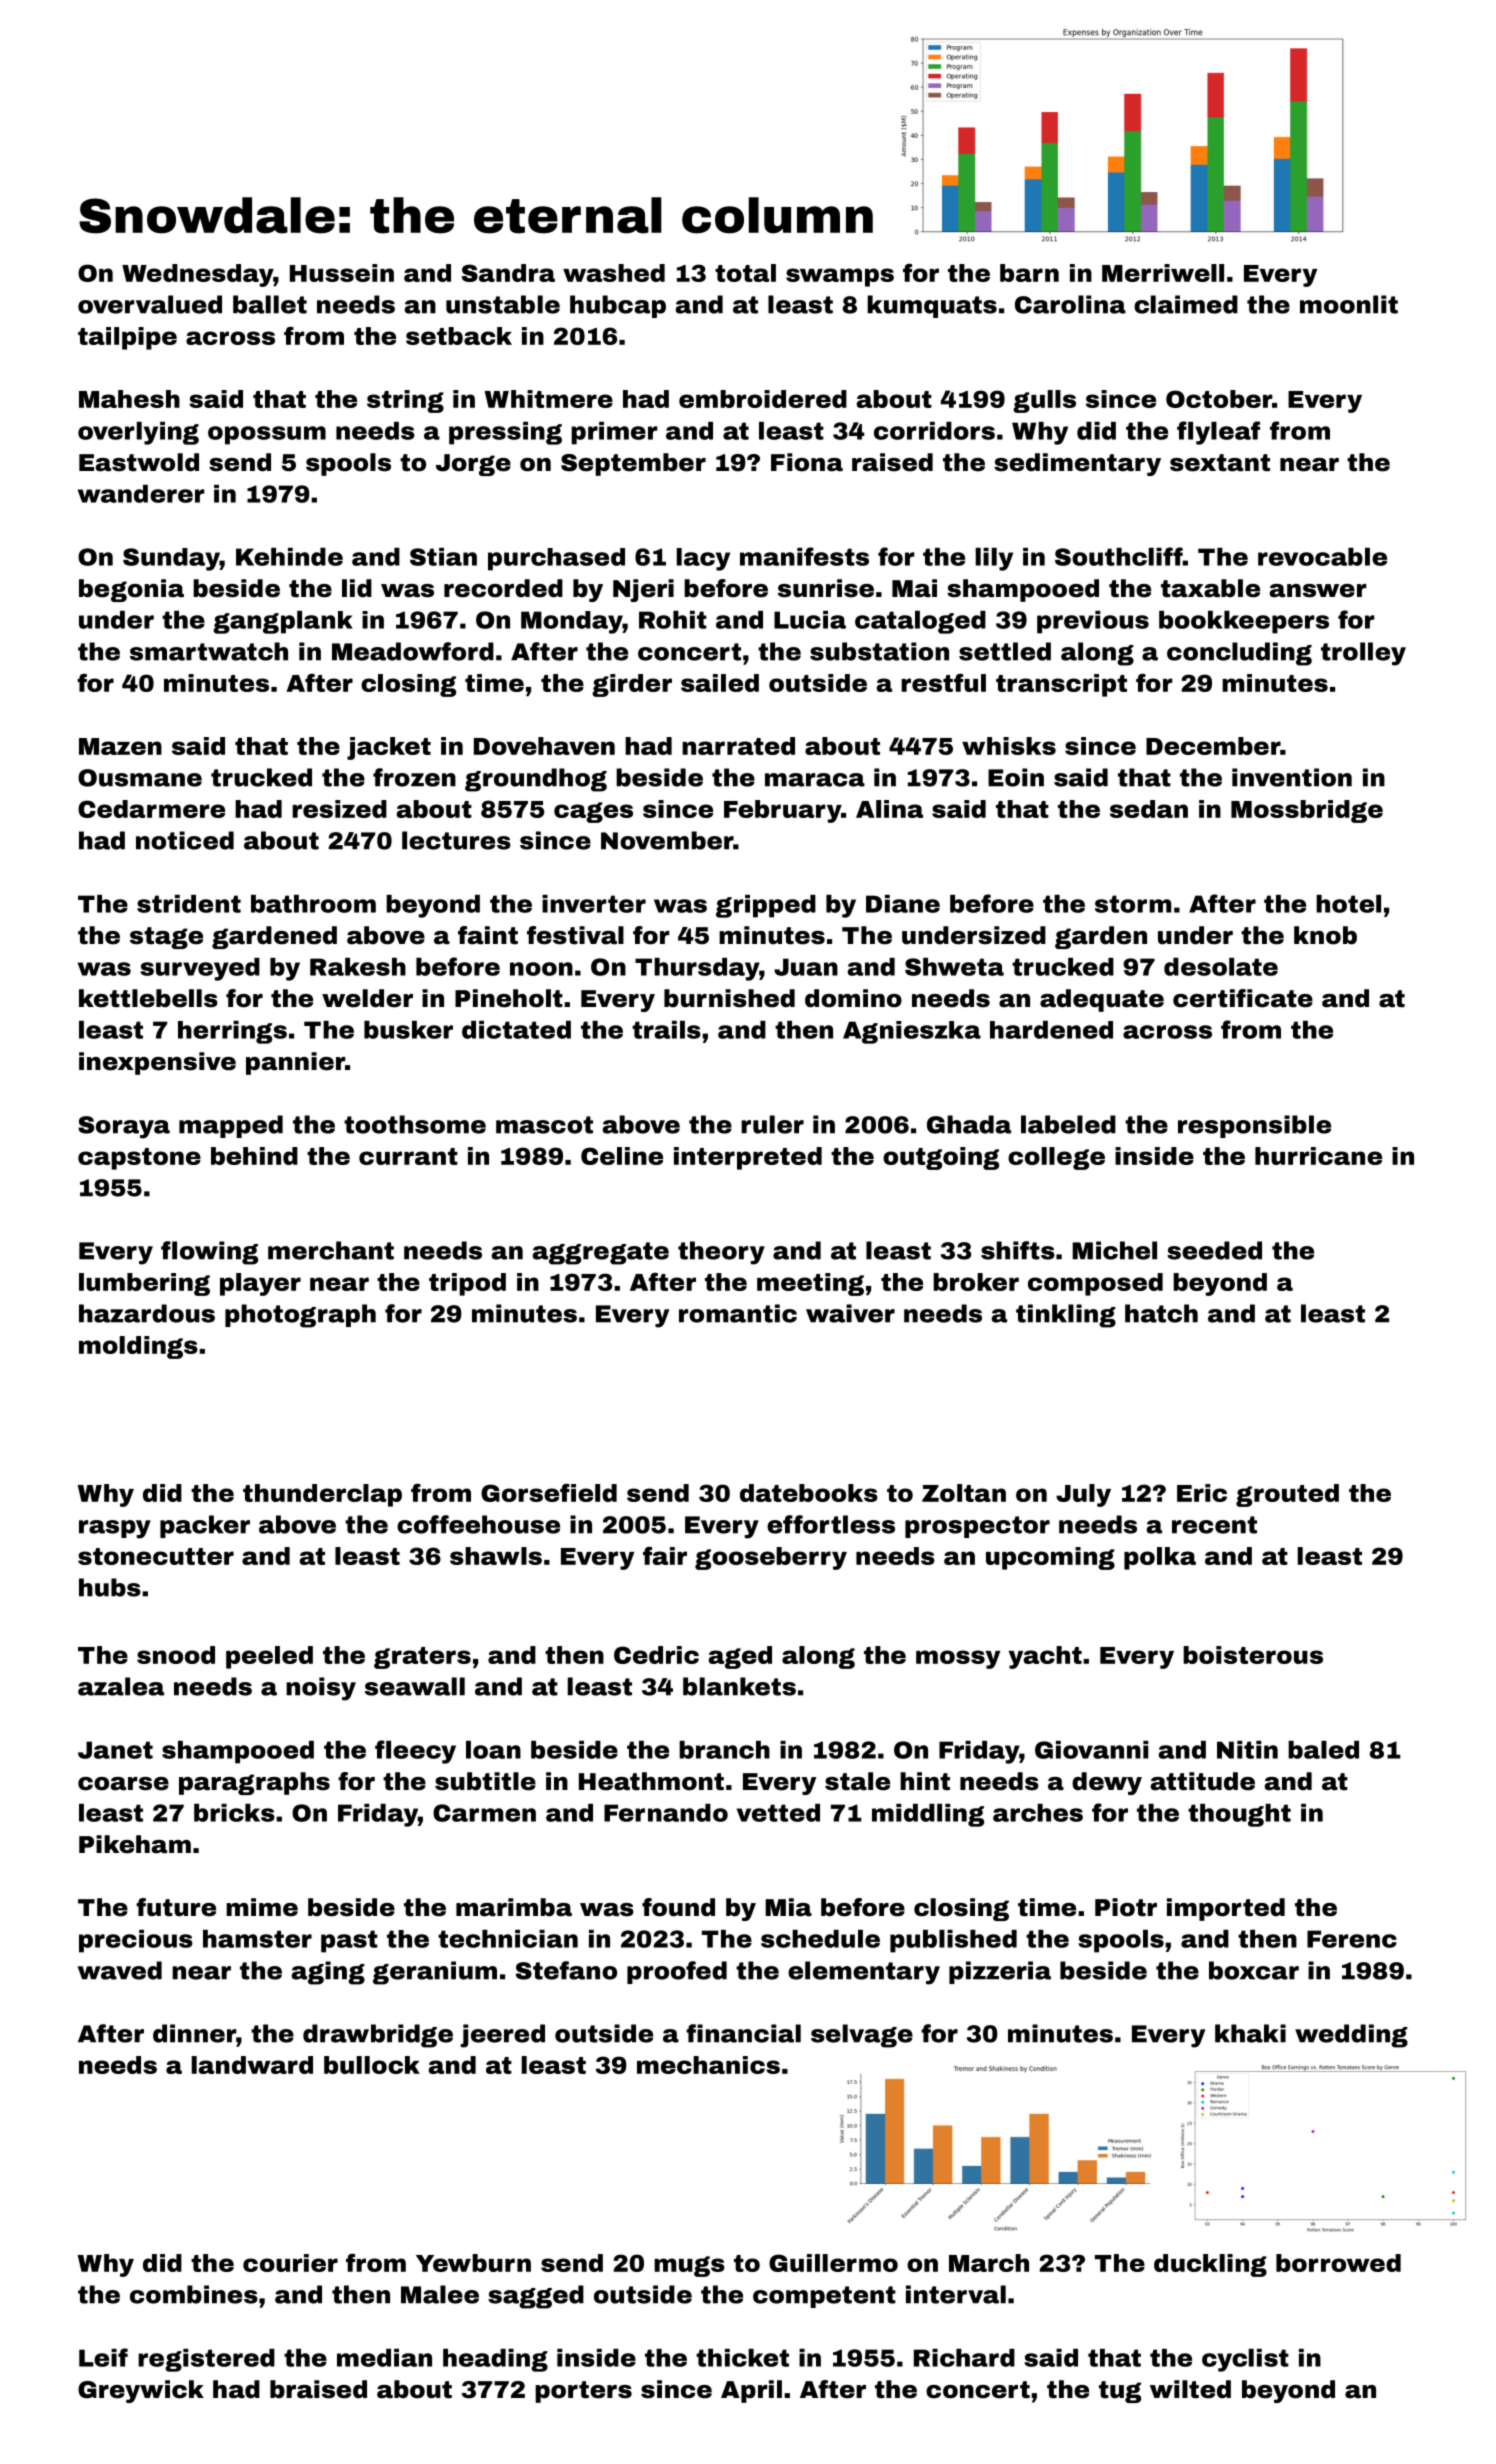  Describe the element at coordinates (1149, 809) in the screenshot. I see `sedan` at that location.
